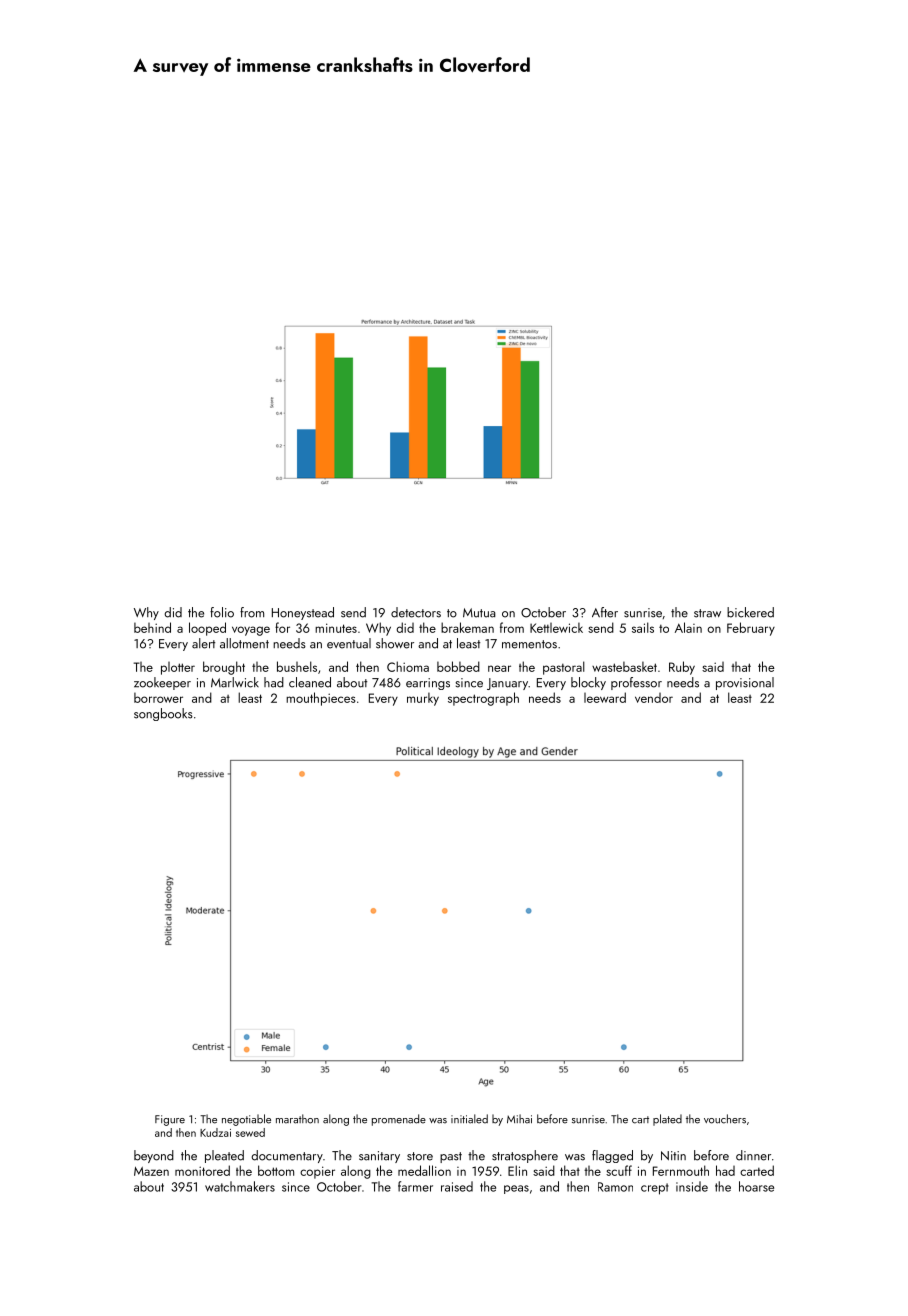  What do you see at coordinates (154, 1156) in the page?
I see `beyond` at bounding box center [154, 1156].
